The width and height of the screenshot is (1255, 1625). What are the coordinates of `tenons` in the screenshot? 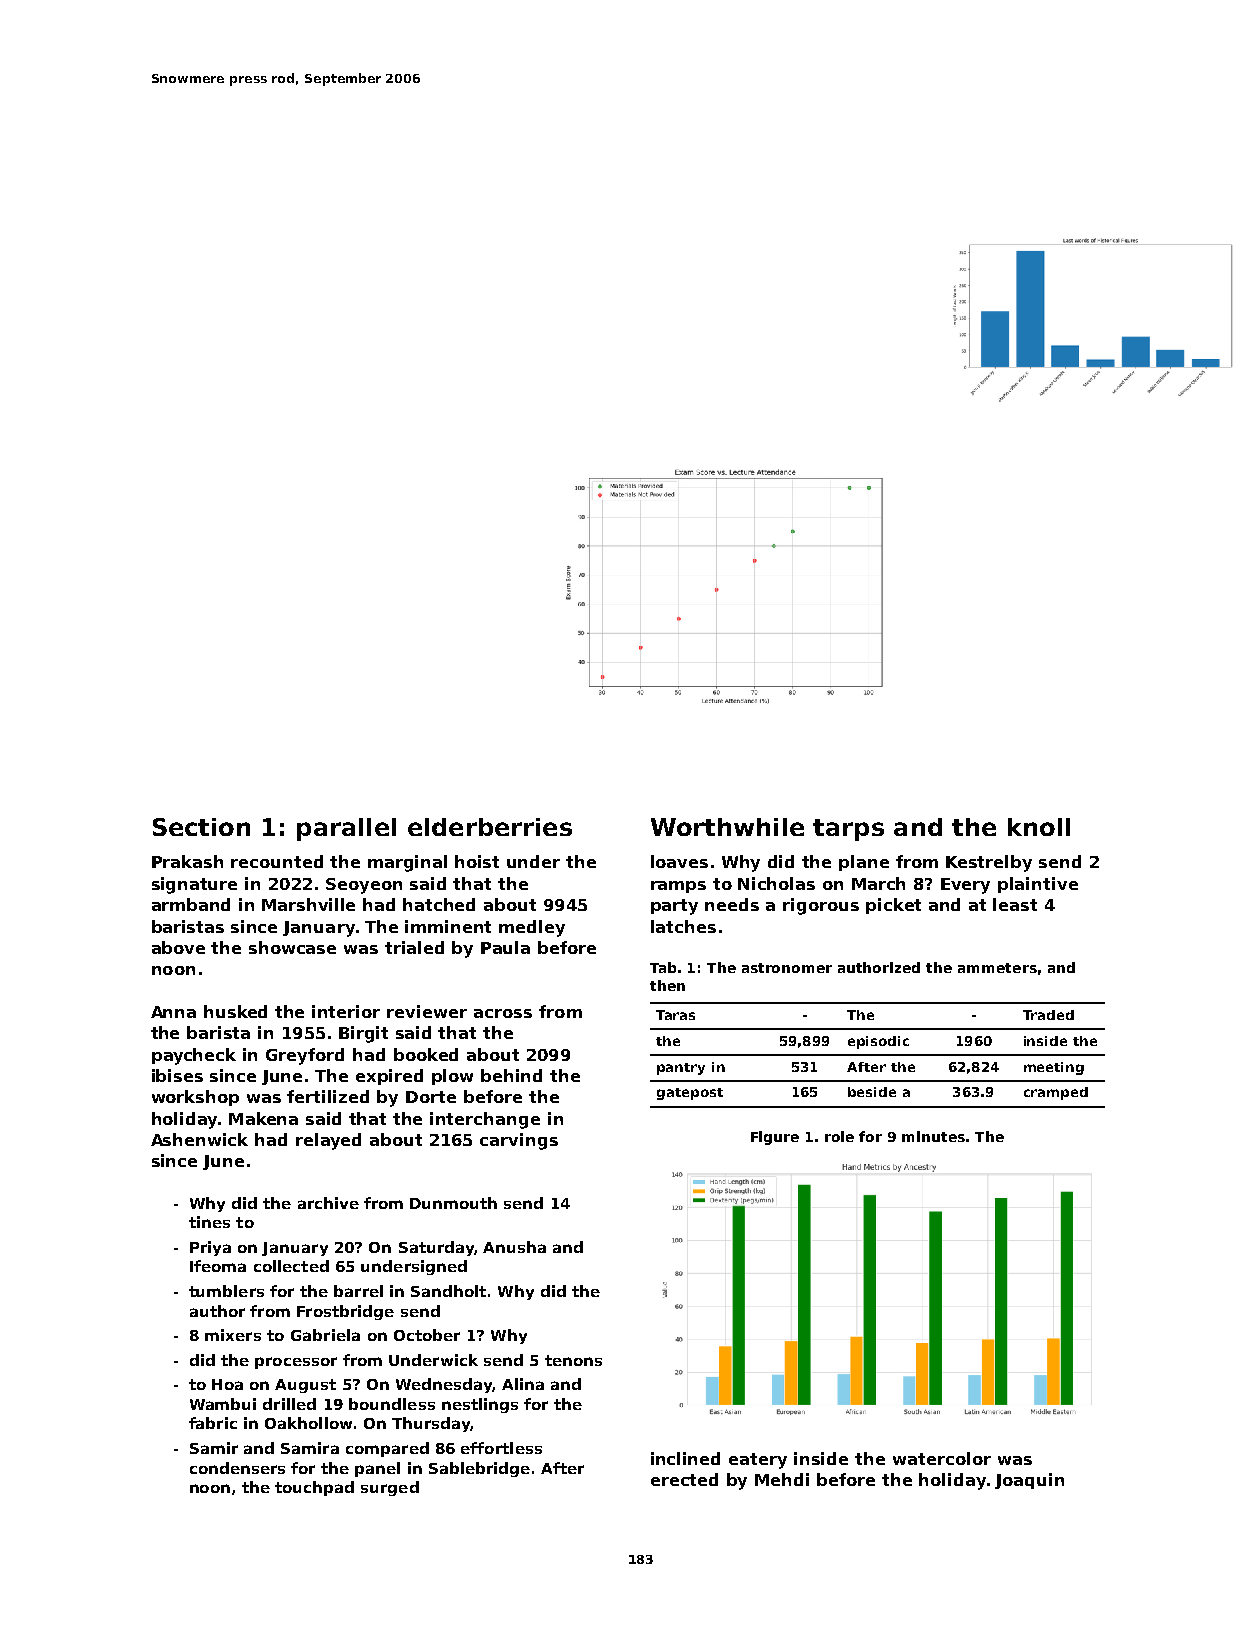 It's located at (573, 1360).
